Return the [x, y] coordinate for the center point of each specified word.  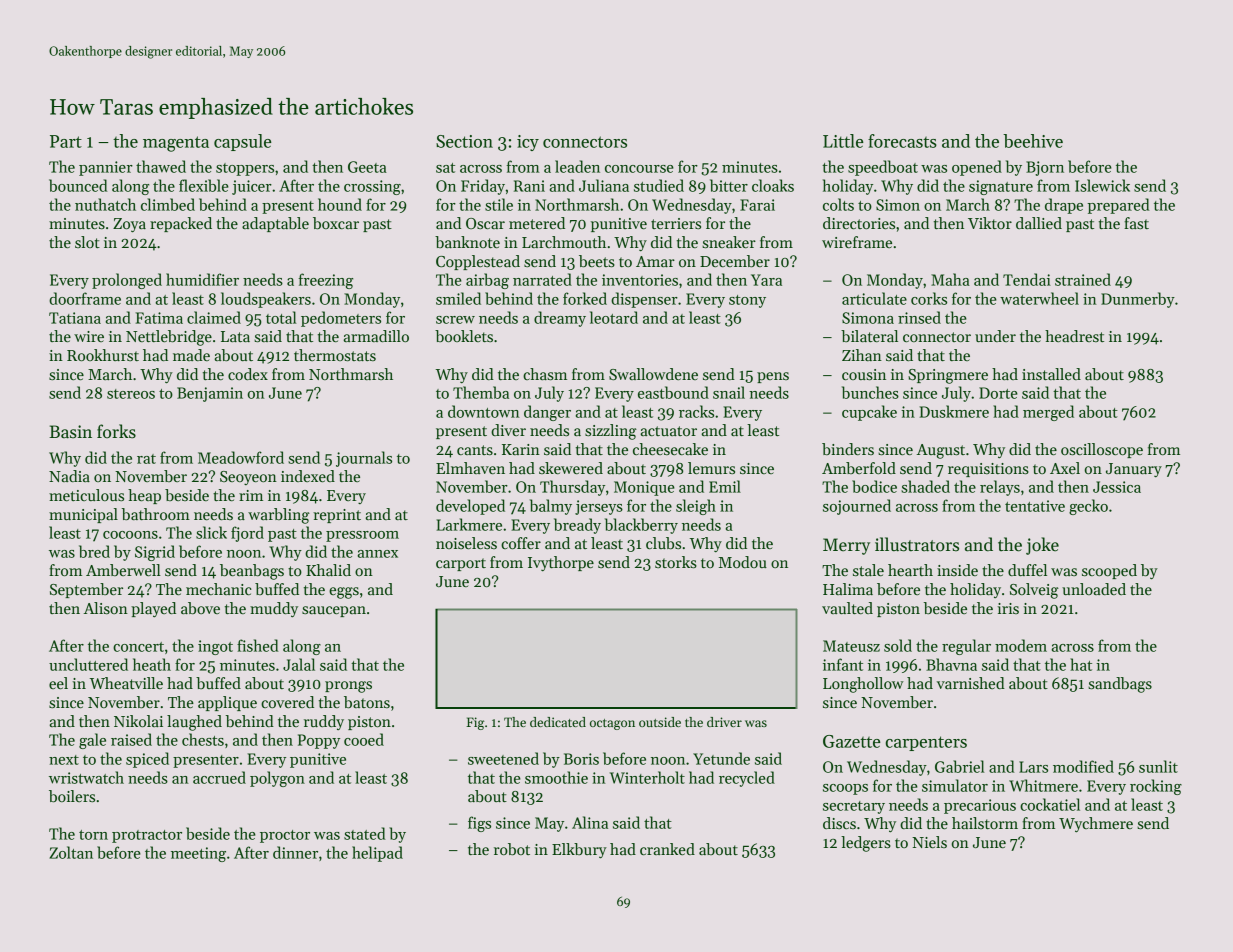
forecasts [902, 141]
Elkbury [579, 851]
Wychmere [1096, 824]
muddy [274, 609]
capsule [242, 142]
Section [464, 141]
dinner [295, 852]
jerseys [599, 507]
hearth [910, 570]
